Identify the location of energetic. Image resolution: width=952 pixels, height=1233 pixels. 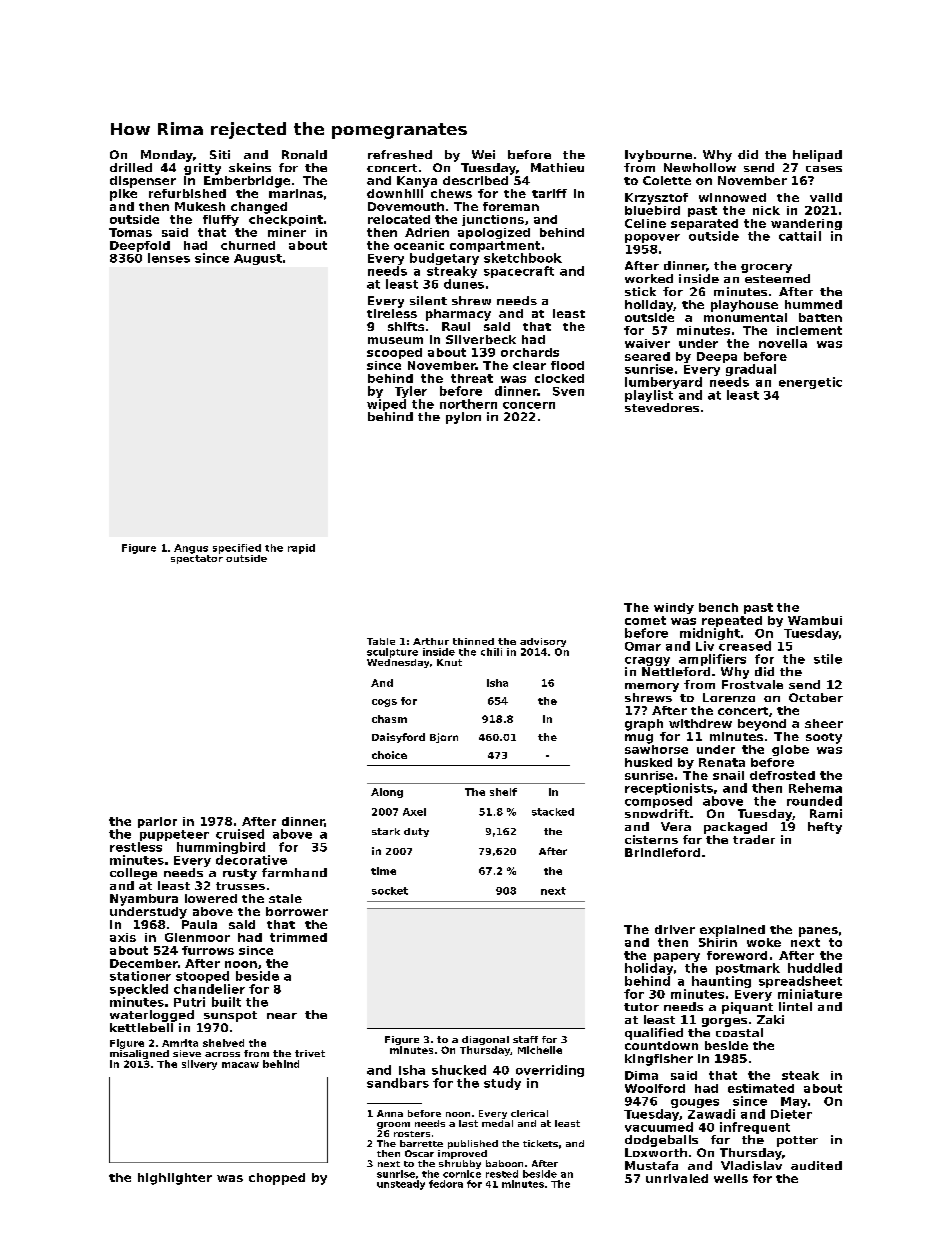
(810, 383).
